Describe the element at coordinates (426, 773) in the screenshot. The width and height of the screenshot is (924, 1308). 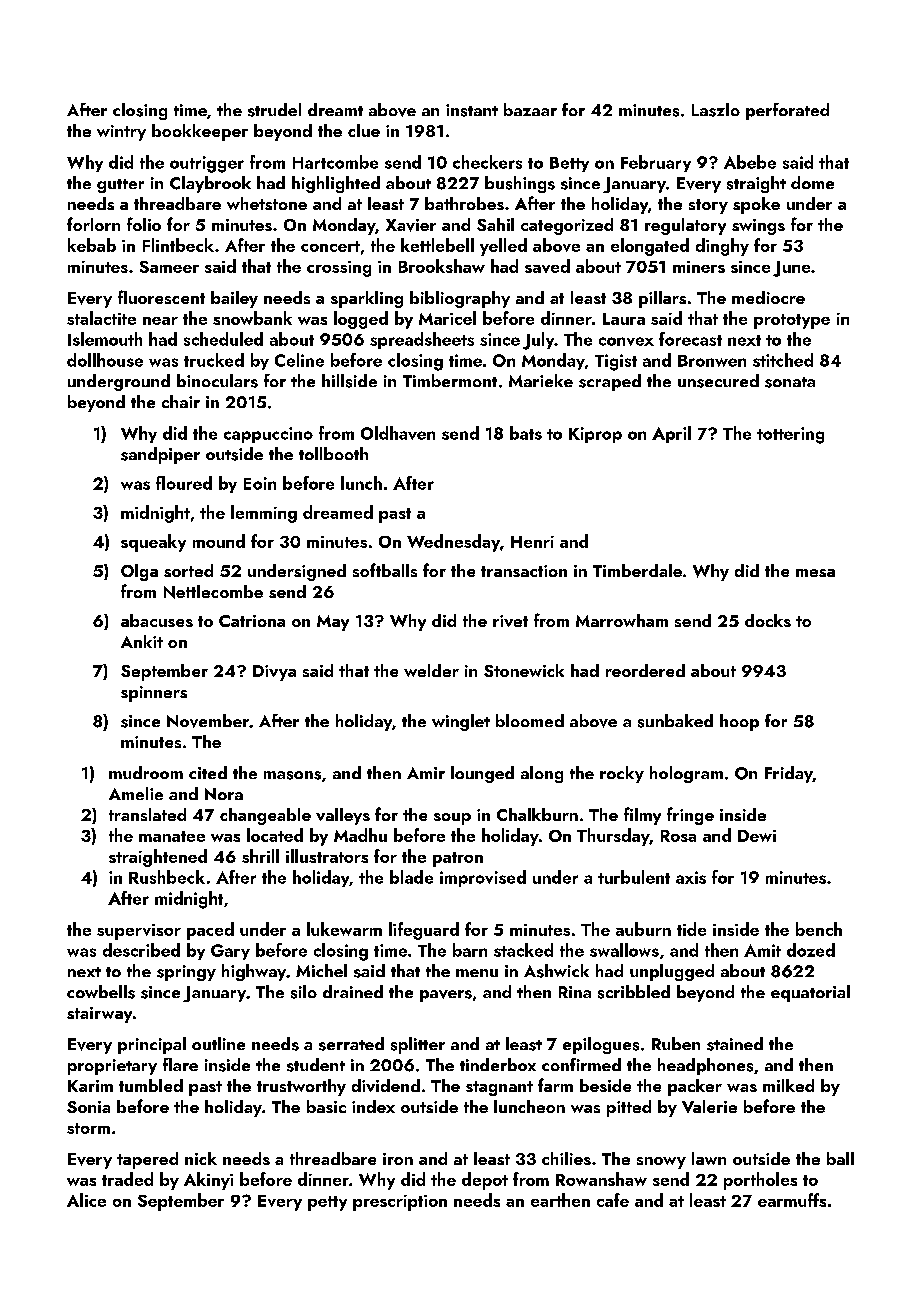
I see `Amir` at that location.
